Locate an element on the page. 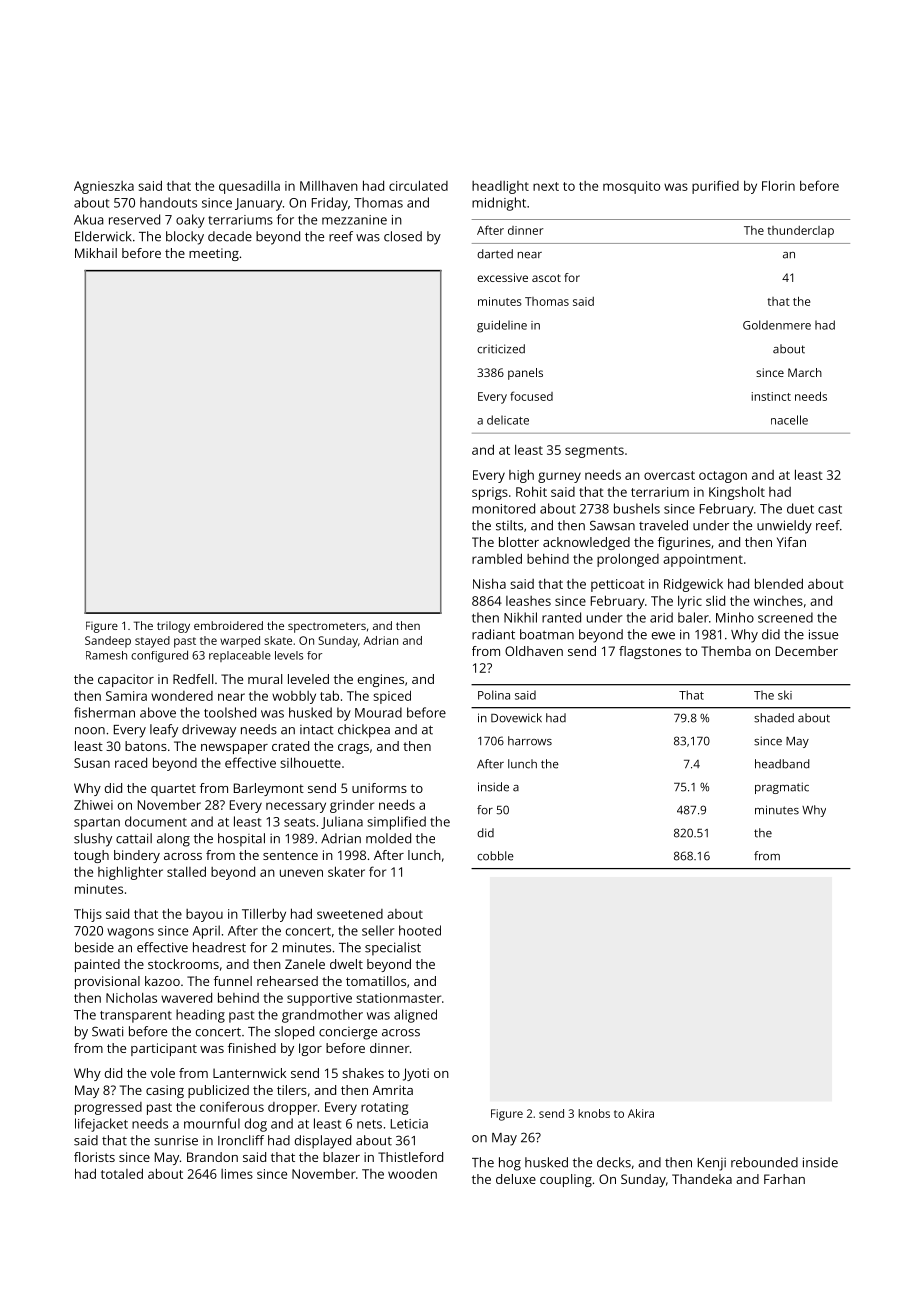 The height and width of the document is (1308, 924). trilogy is located at coordinates (173, 627).
